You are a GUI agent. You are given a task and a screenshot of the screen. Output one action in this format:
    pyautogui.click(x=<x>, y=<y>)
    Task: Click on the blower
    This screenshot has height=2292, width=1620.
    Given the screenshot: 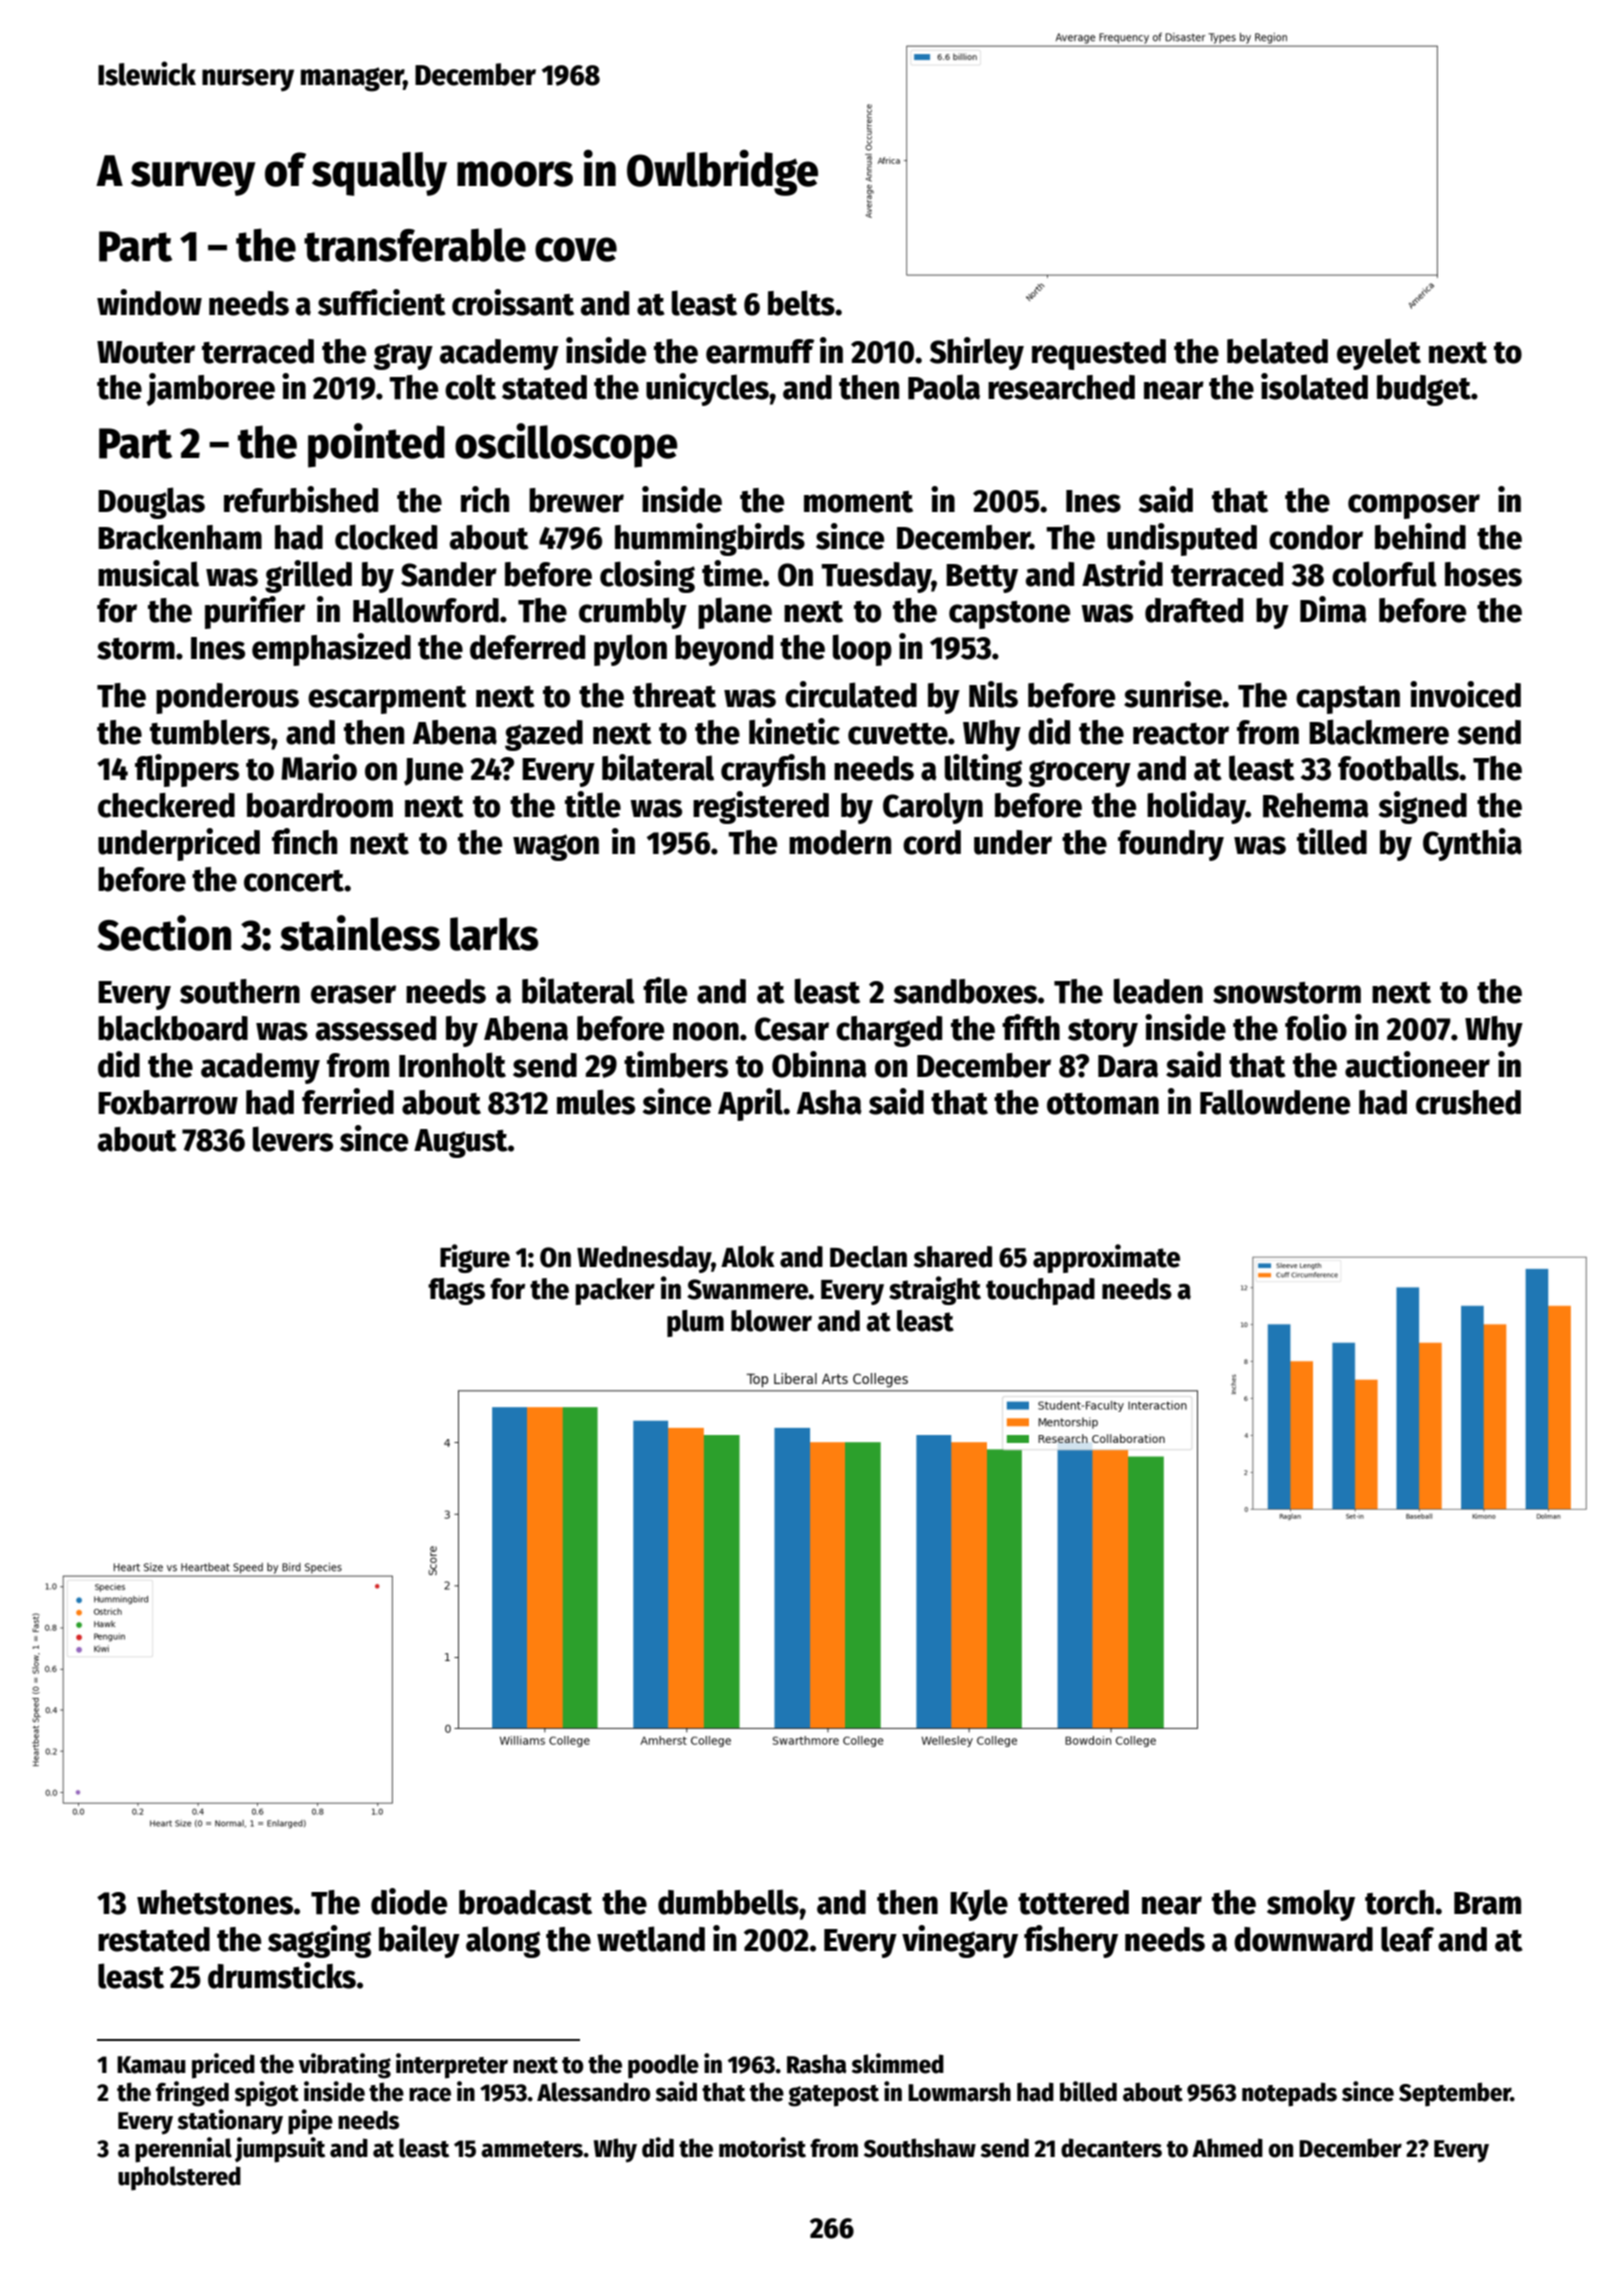 What is the action you would take?
    pyautogui.click(x=771, y=1321)
